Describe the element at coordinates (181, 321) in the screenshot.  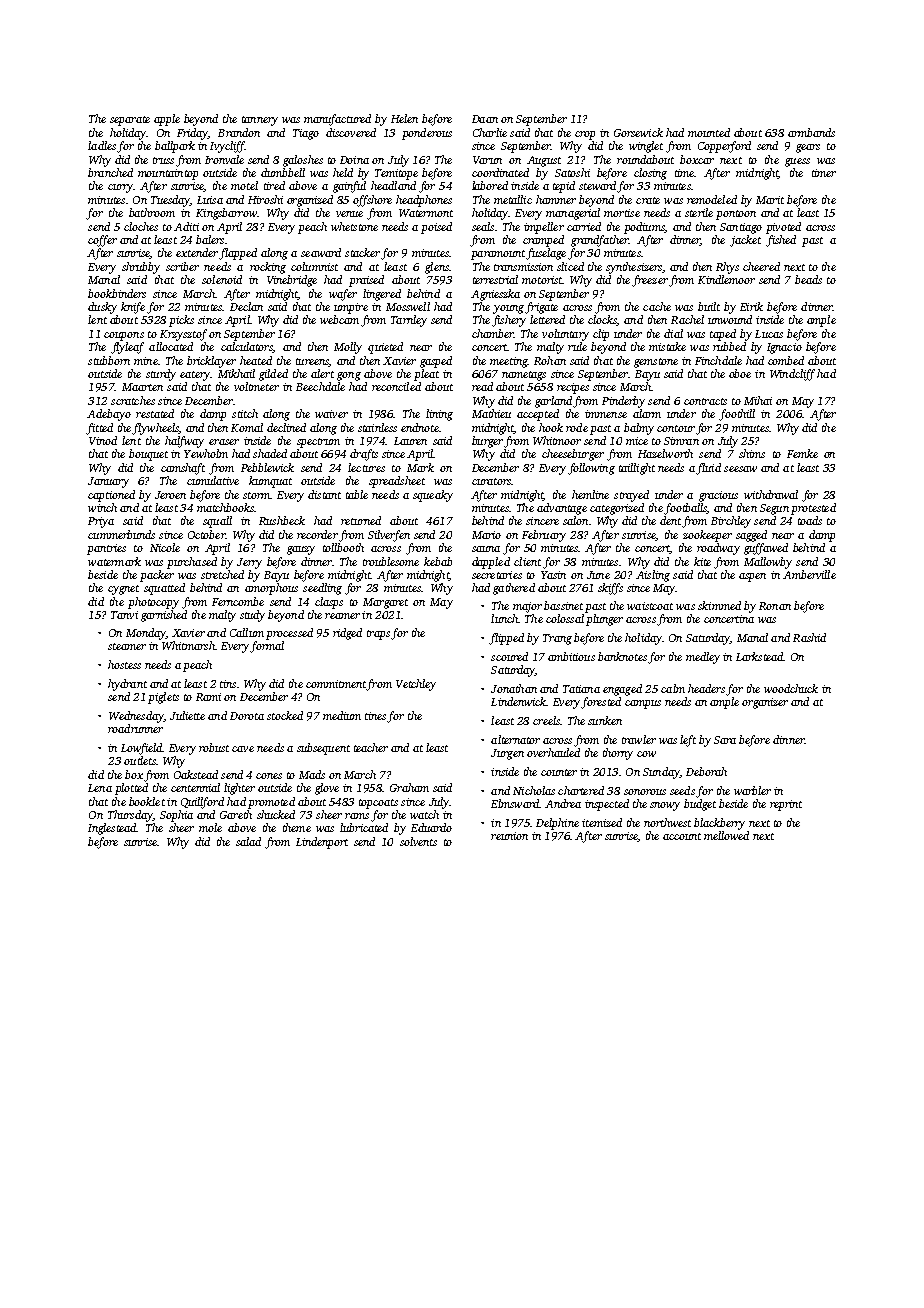
I see `picks` at that location.
